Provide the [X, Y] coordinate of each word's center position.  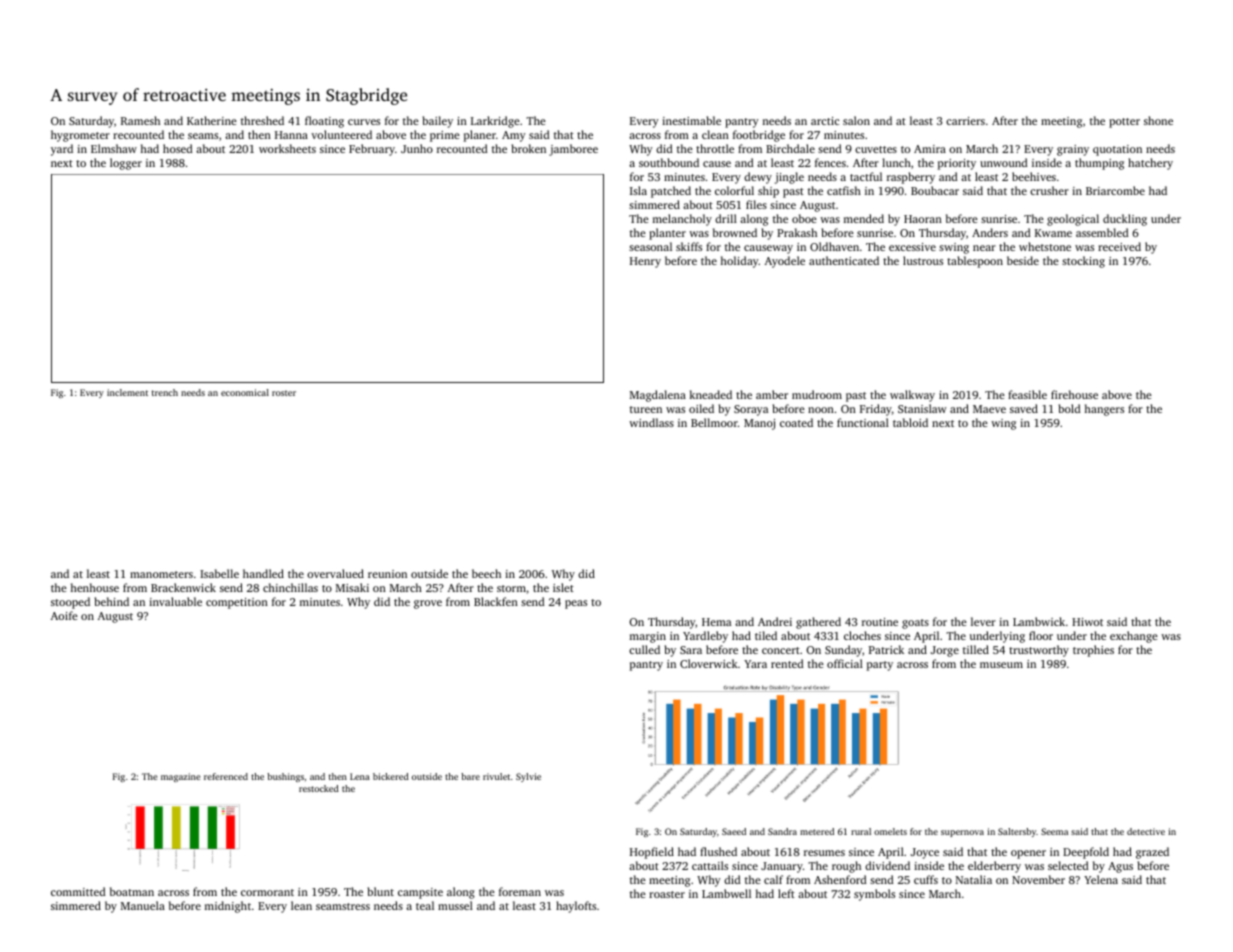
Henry [645, 262]
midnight [228, 907]
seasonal [650, 246]
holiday [740, 262]
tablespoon [975, 262]
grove [428, 604]
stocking [1083, 262]
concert [781, 650]
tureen [646, 409]
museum [1001, 665]
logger [126, 164]
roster [284, 393]
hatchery [1150, 164]
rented [787, 663]
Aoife [64, 615]
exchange [1134, 637]
